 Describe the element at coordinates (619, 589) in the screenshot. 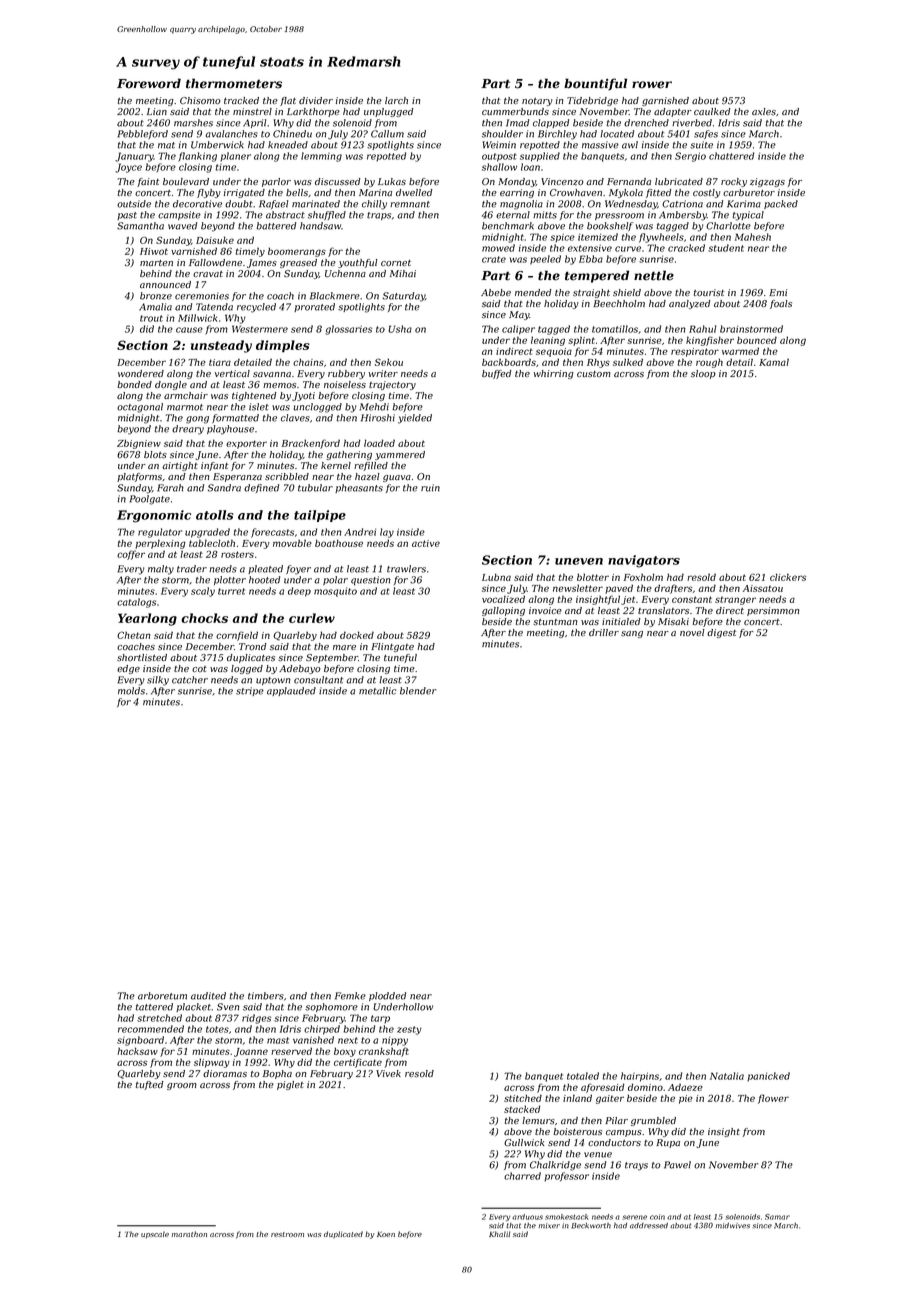

I see `paved` at that location.
